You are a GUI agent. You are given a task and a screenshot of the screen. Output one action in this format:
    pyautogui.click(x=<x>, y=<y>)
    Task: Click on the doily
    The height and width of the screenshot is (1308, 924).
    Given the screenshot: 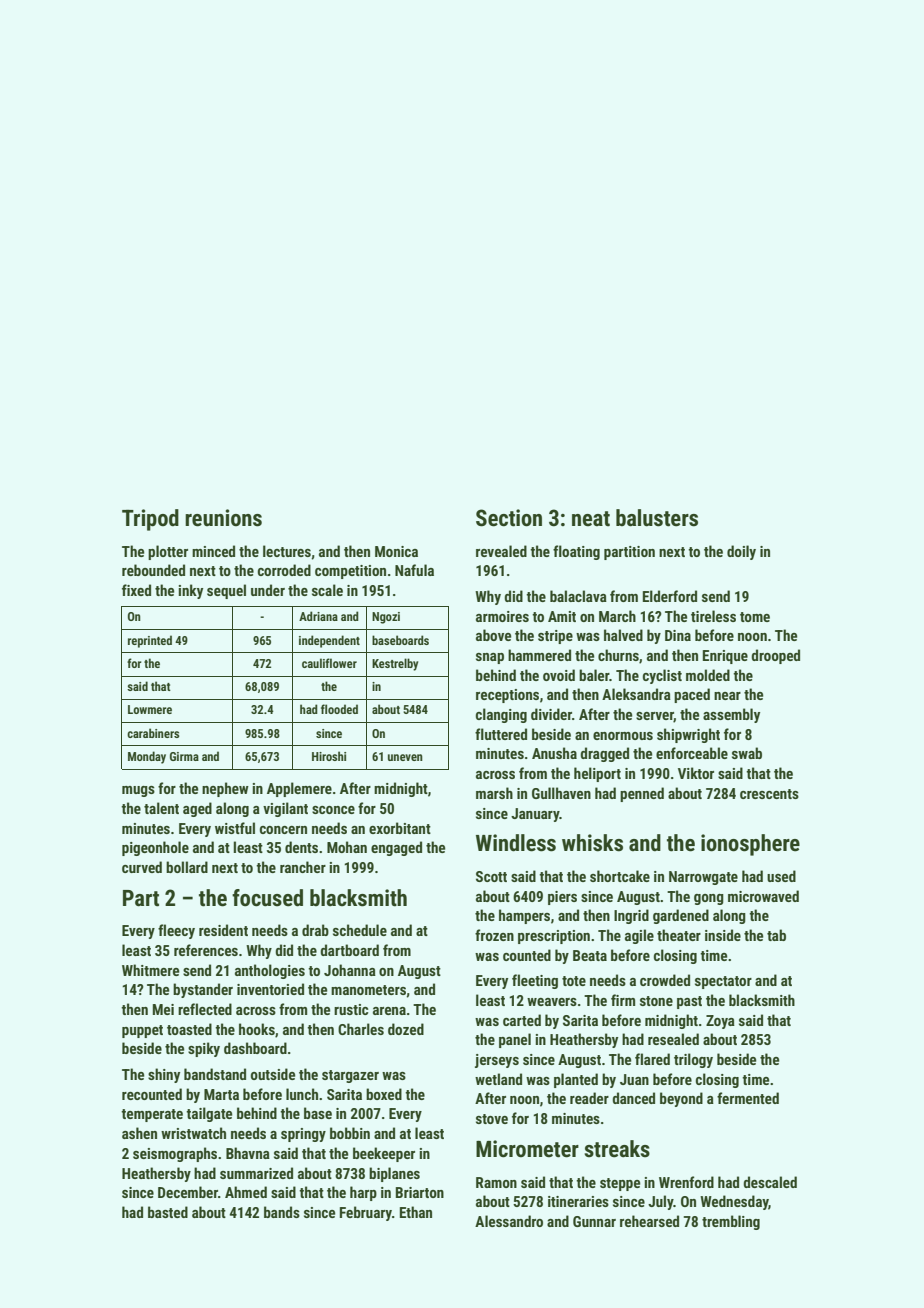 What is the action you would take?
    pyautogui.click(x=741, y=552)
